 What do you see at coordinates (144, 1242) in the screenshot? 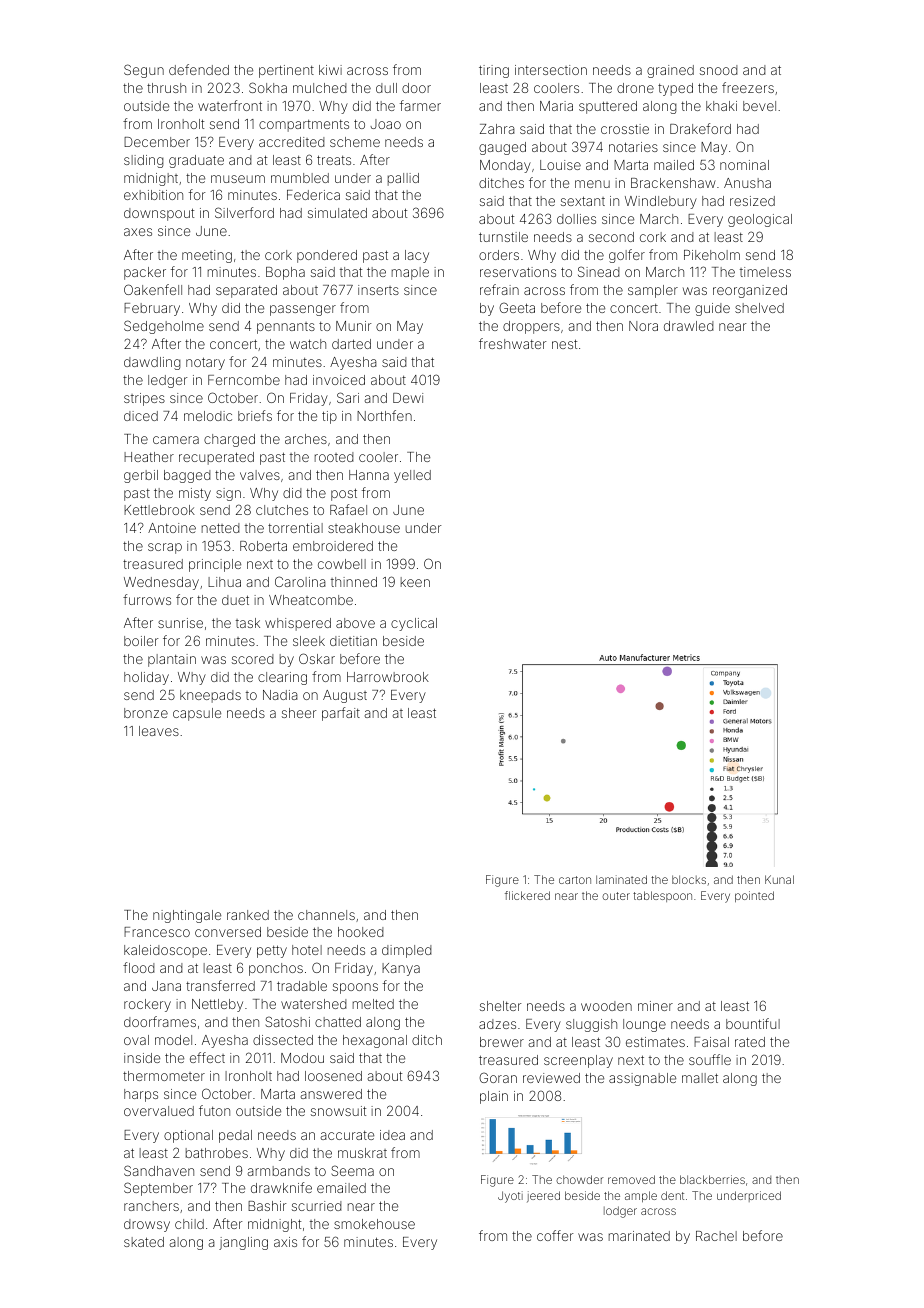
I see `skated` at bounding box center [144, 1242].
